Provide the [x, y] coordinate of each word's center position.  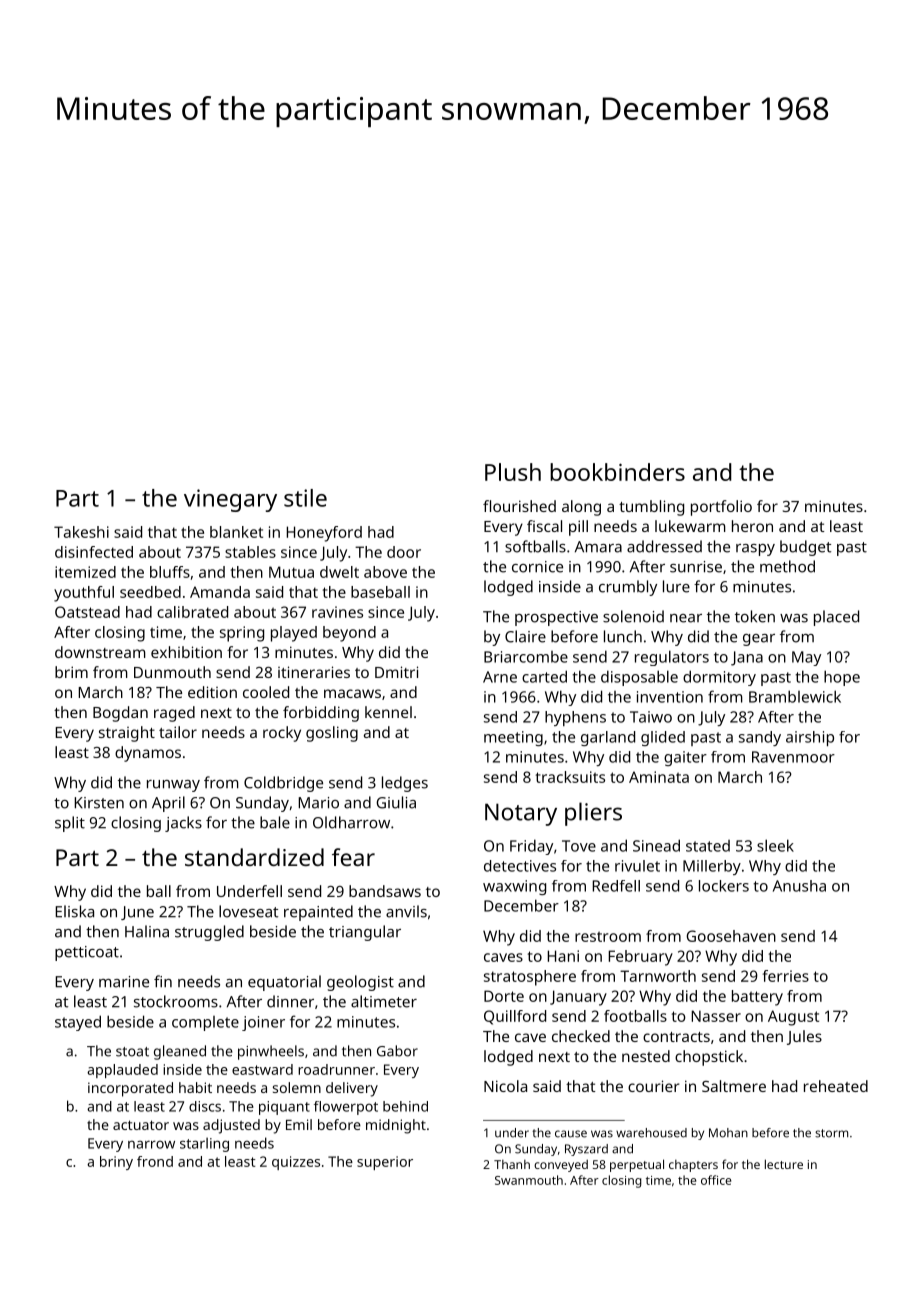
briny [116, 1163]
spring [242, 634]
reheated [836, 1086]
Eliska [74, 911]
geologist [360, 983]
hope [842, 678]
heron [752, 526]
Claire [525, 636]
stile [305, 498]
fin [163, 981]
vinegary [230, 500]
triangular [365, 933]
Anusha [799, 886]
